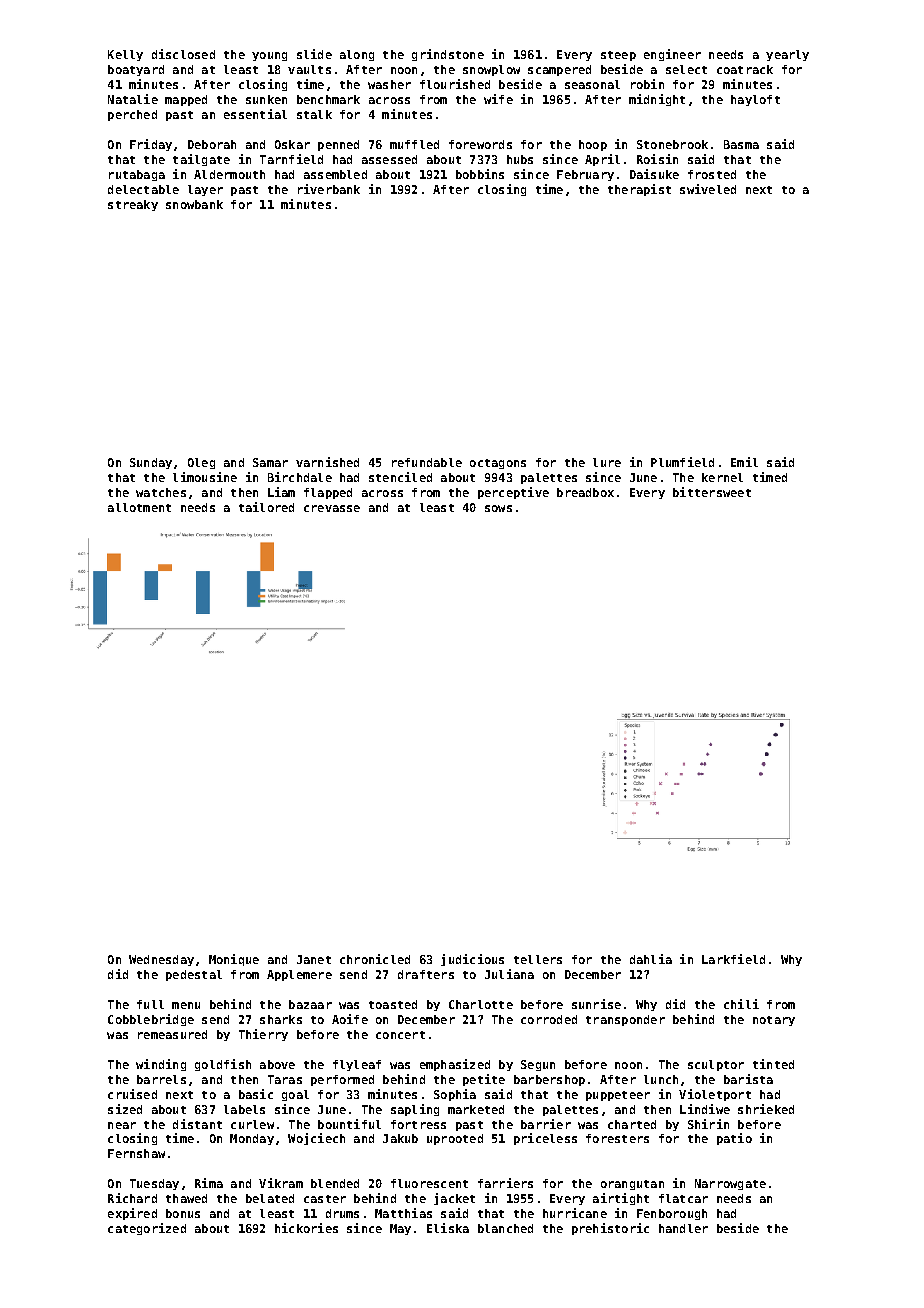 The height and width of the image is (1308, 924). Describe the element at coordinates (194, 204) in the image. I see `snowbank` at that location.
